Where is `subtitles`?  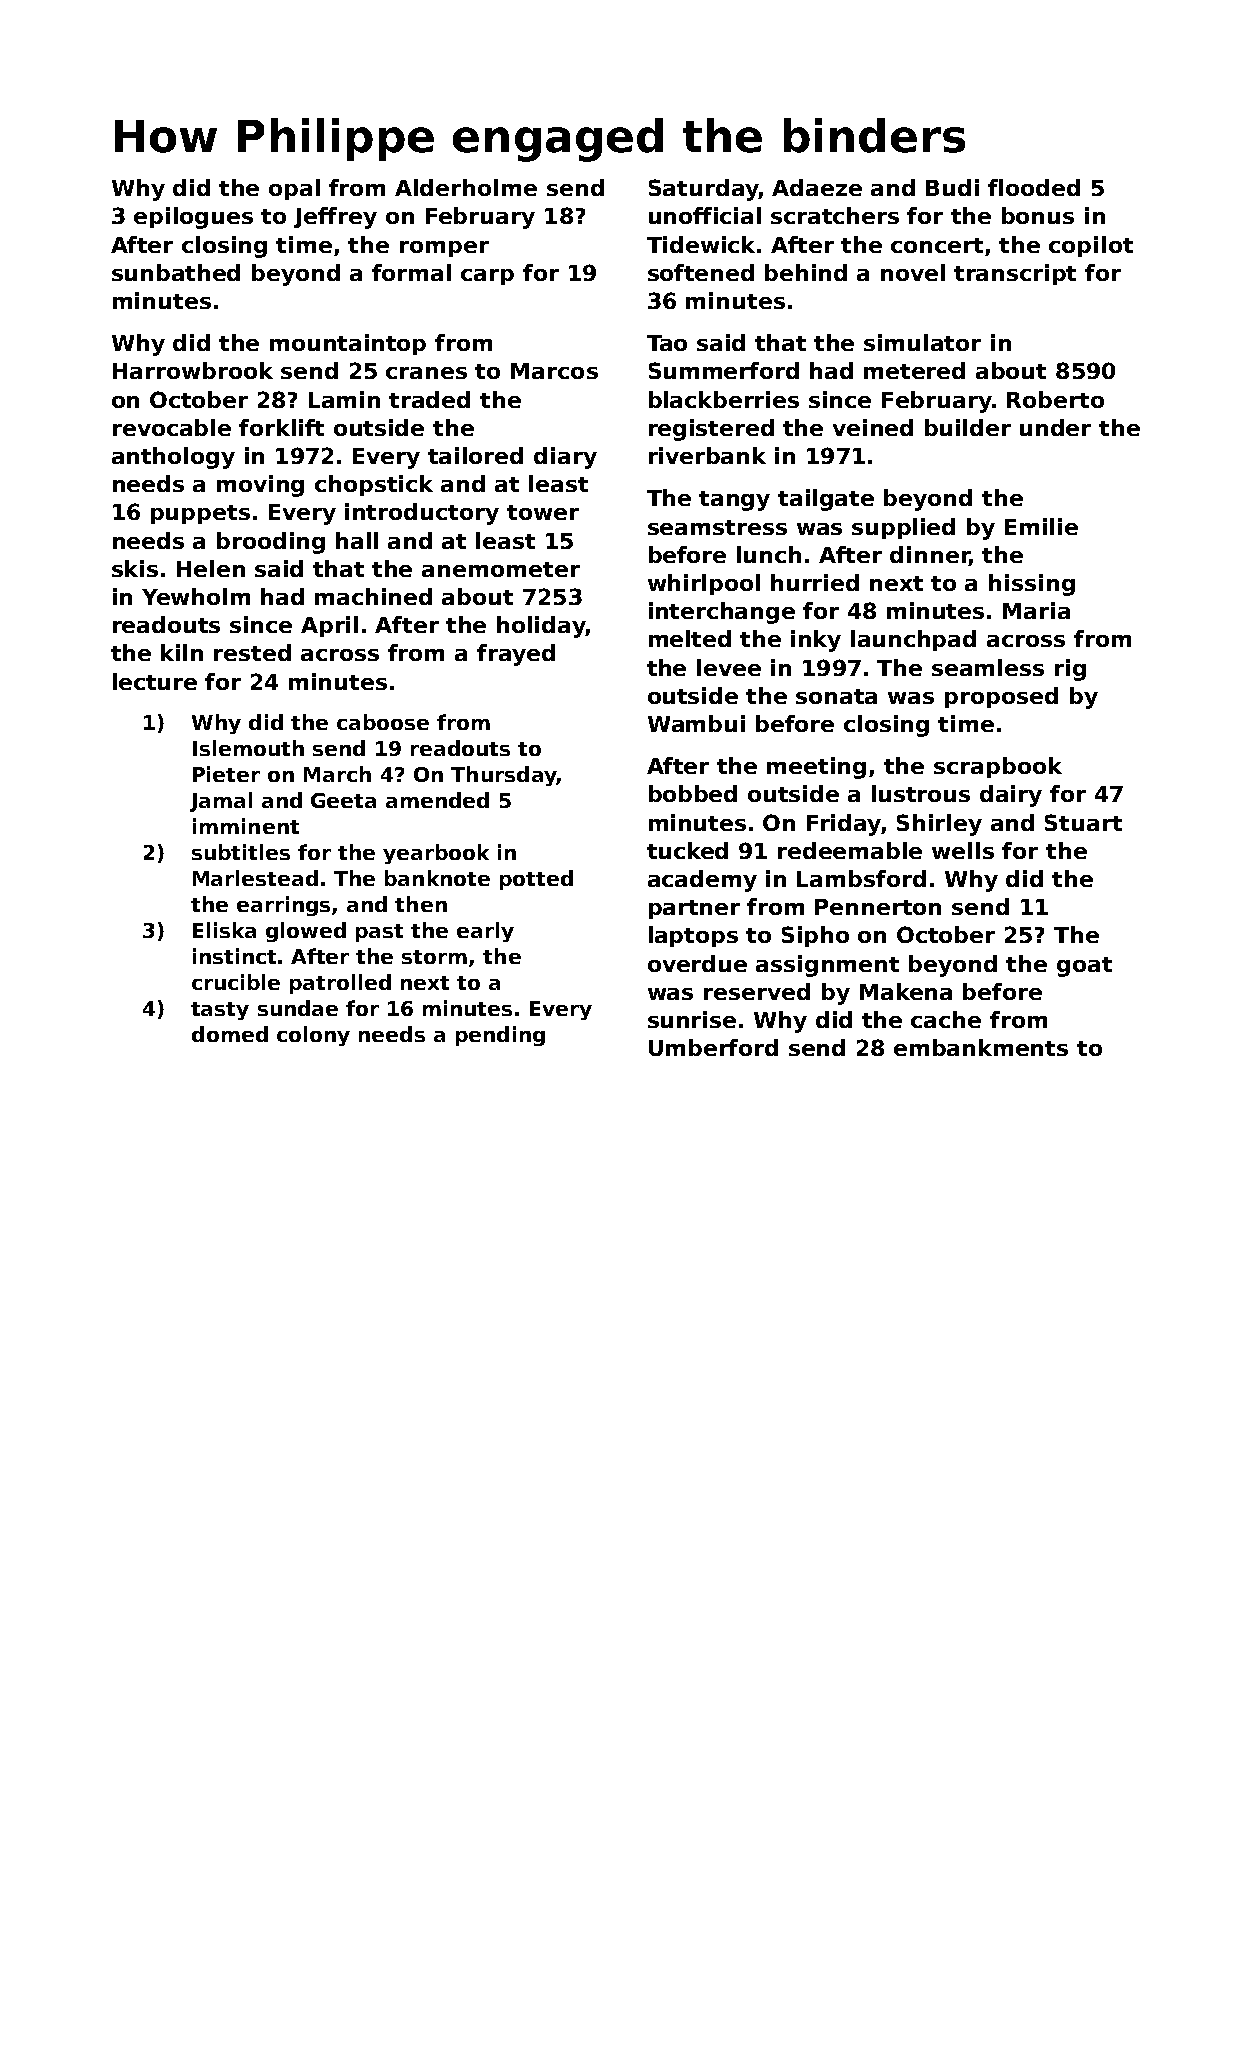 subtitles is located at coordinates (241, 852).
